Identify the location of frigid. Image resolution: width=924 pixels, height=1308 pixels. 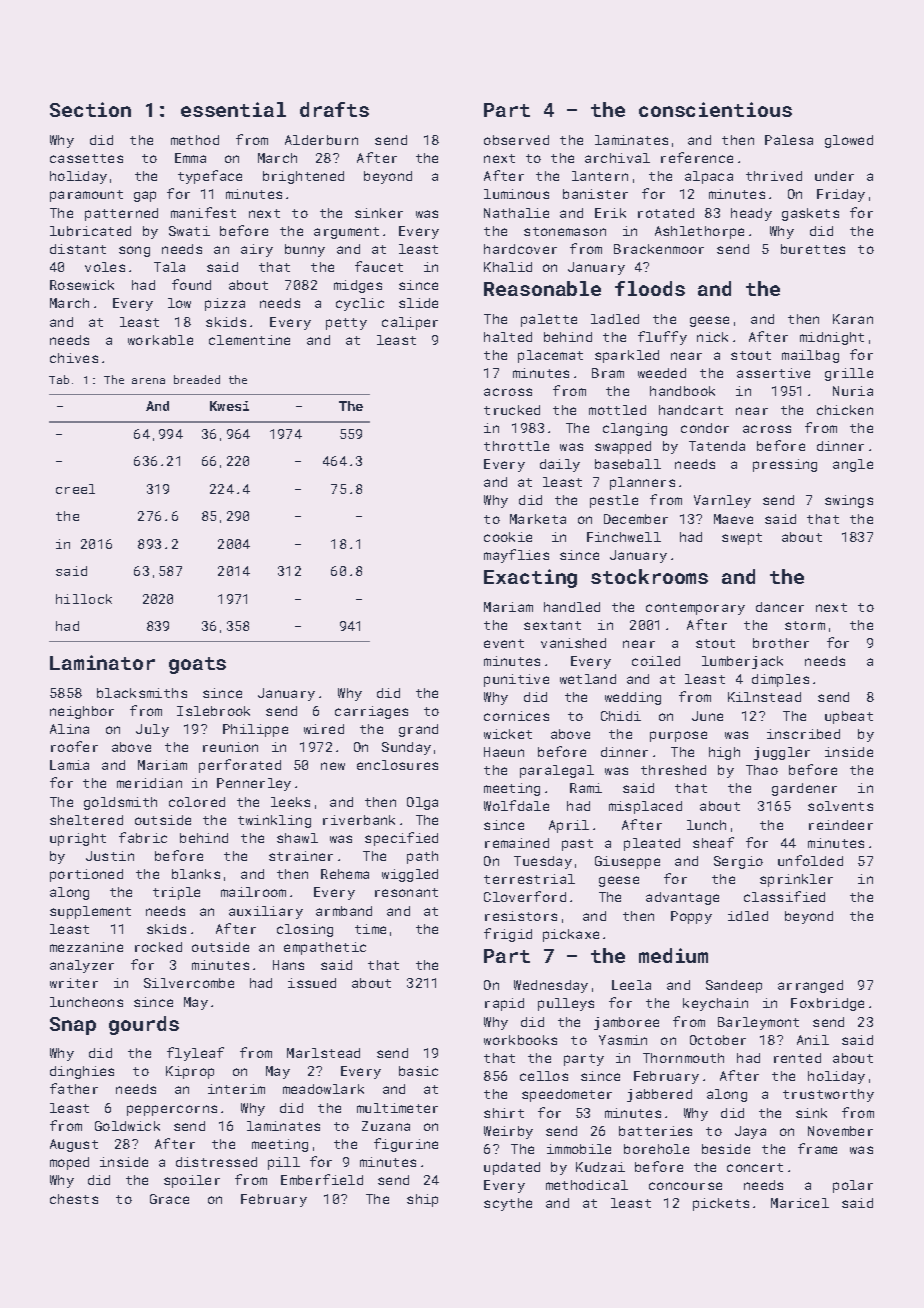
(508, 935).
